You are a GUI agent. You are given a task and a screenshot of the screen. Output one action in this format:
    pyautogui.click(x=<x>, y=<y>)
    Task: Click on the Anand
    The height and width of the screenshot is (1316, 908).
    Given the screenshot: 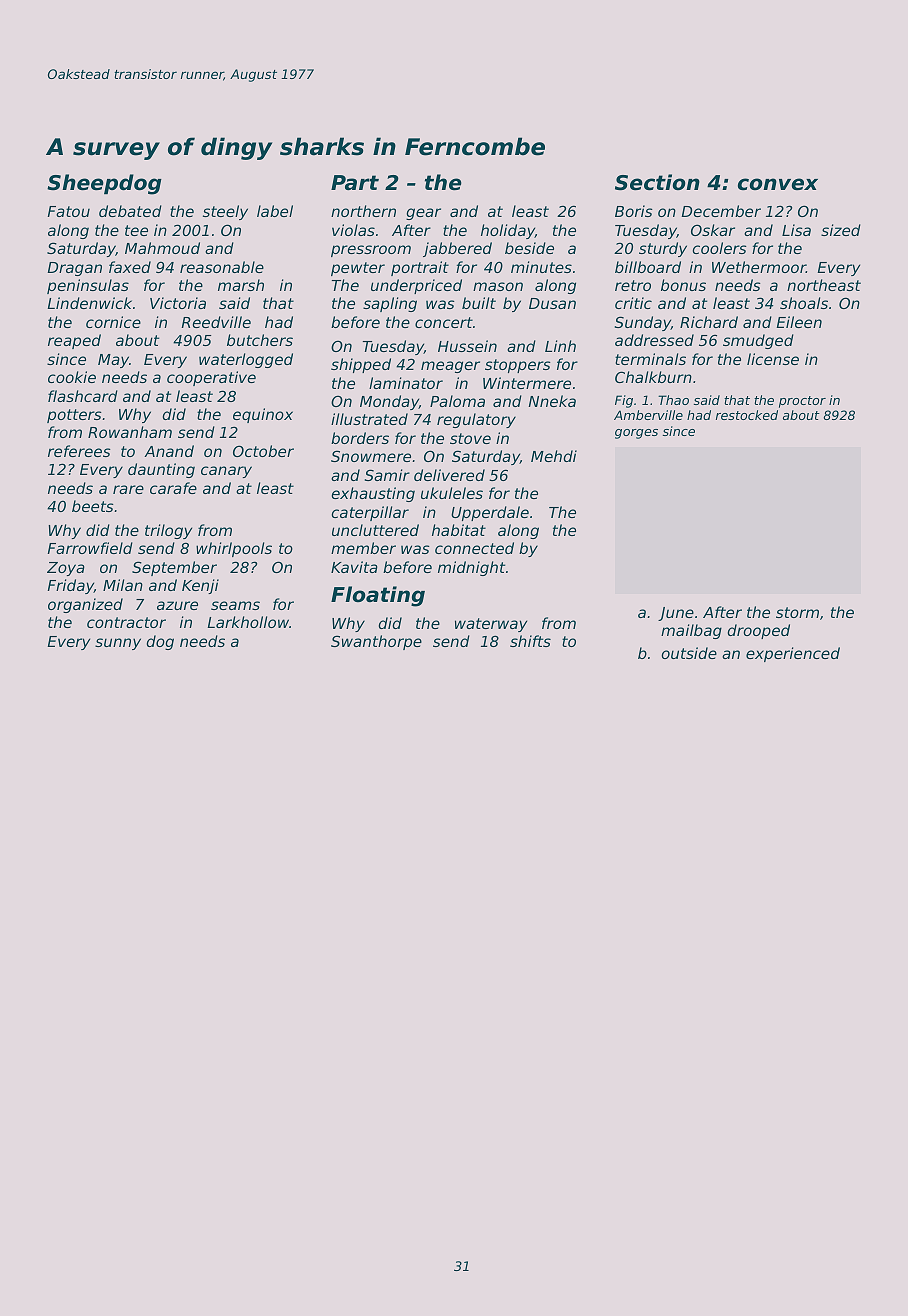 What is the action you would take?
    pyautogui.click(x=169, y=451)
